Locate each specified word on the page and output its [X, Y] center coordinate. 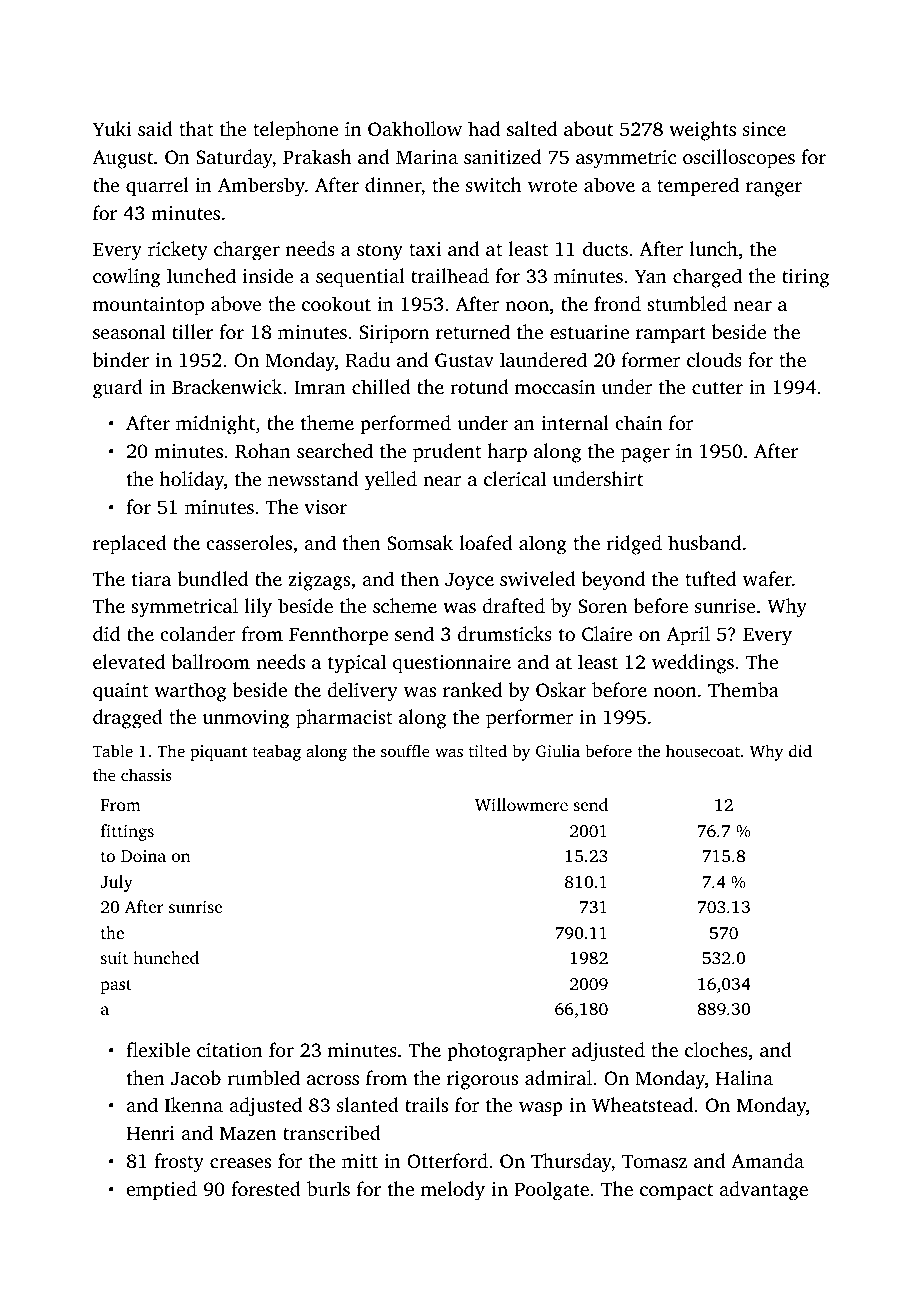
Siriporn [394, 334]
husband [704, 542]
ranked [472, 689]
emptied [161, 1191]
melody [453, 1191]
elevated [129, 661]
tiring [805, 278]
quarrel [157, 187]
